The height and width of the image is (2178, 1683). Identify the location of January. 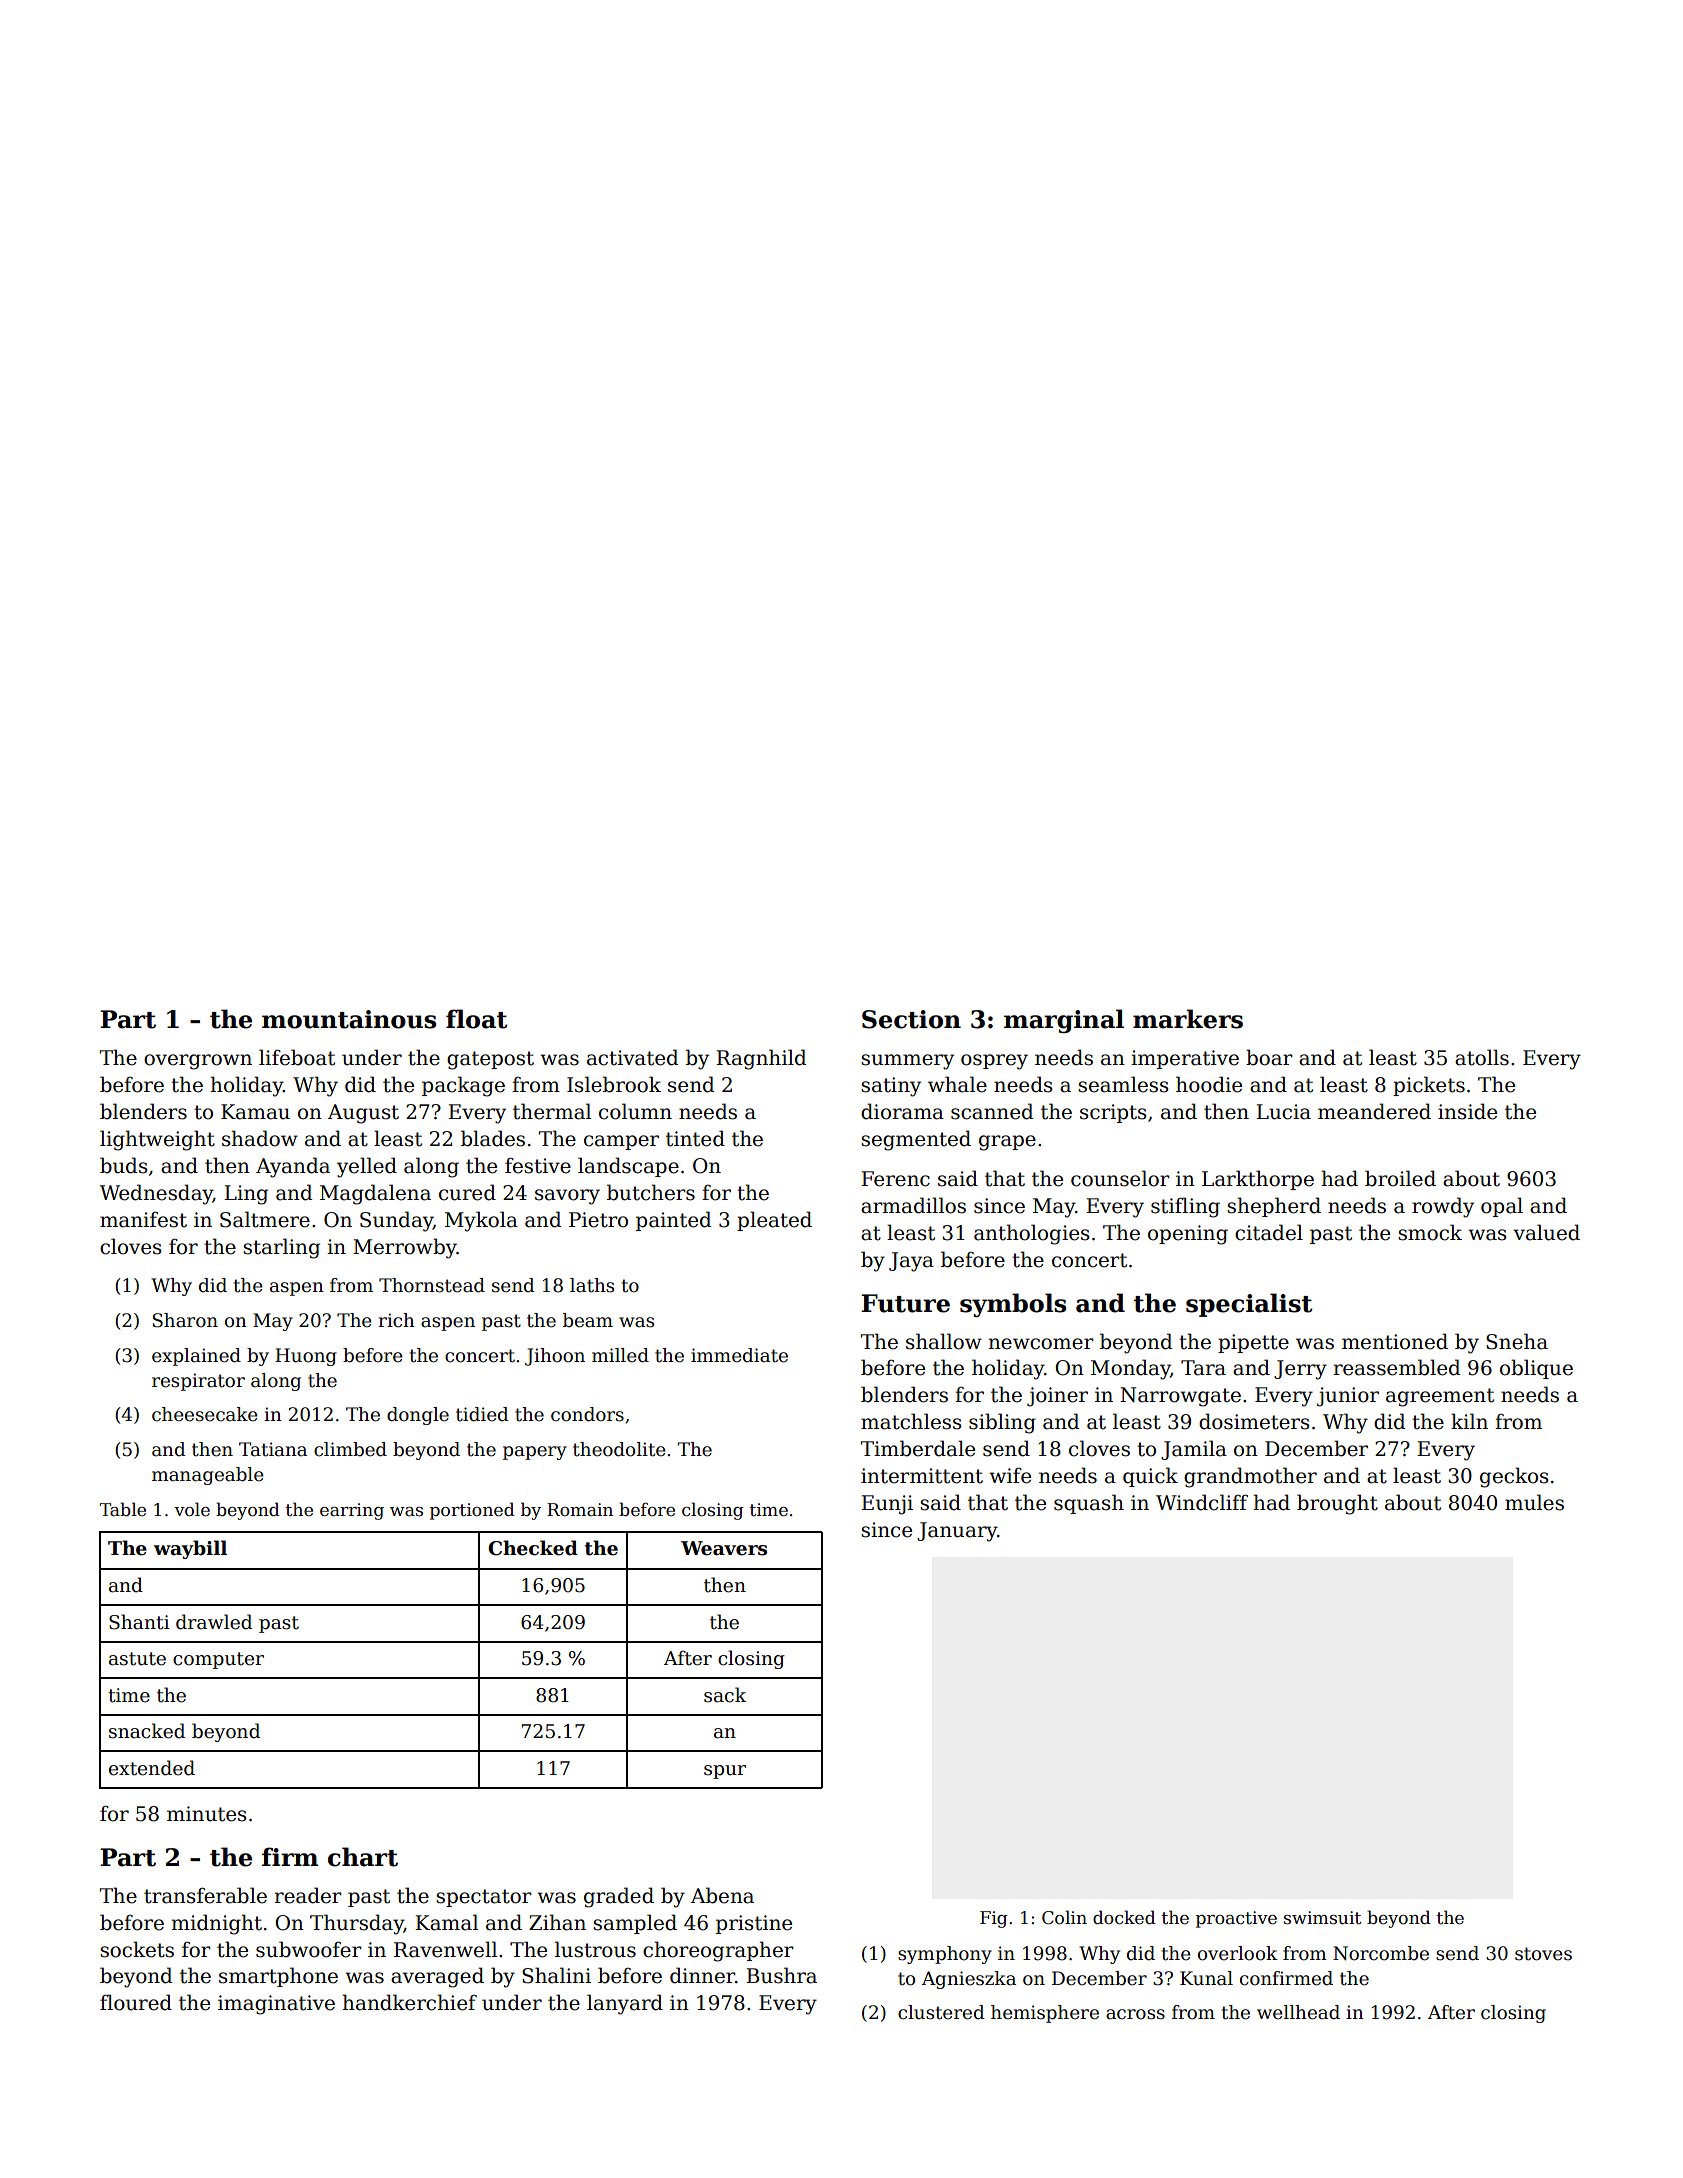
(957, 1532).
